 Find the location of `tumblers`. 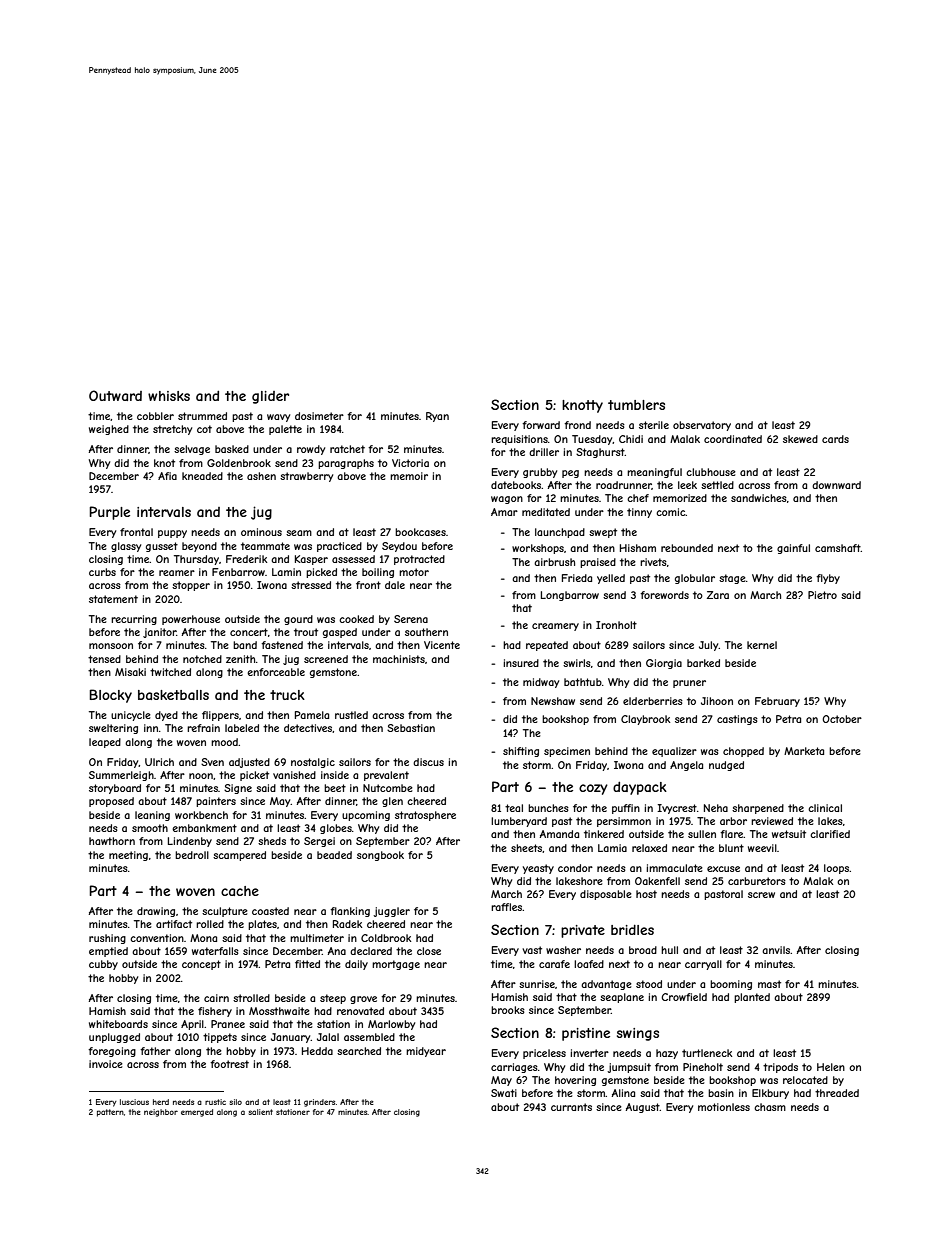

tumblers is located at coordinates (636, 405).
